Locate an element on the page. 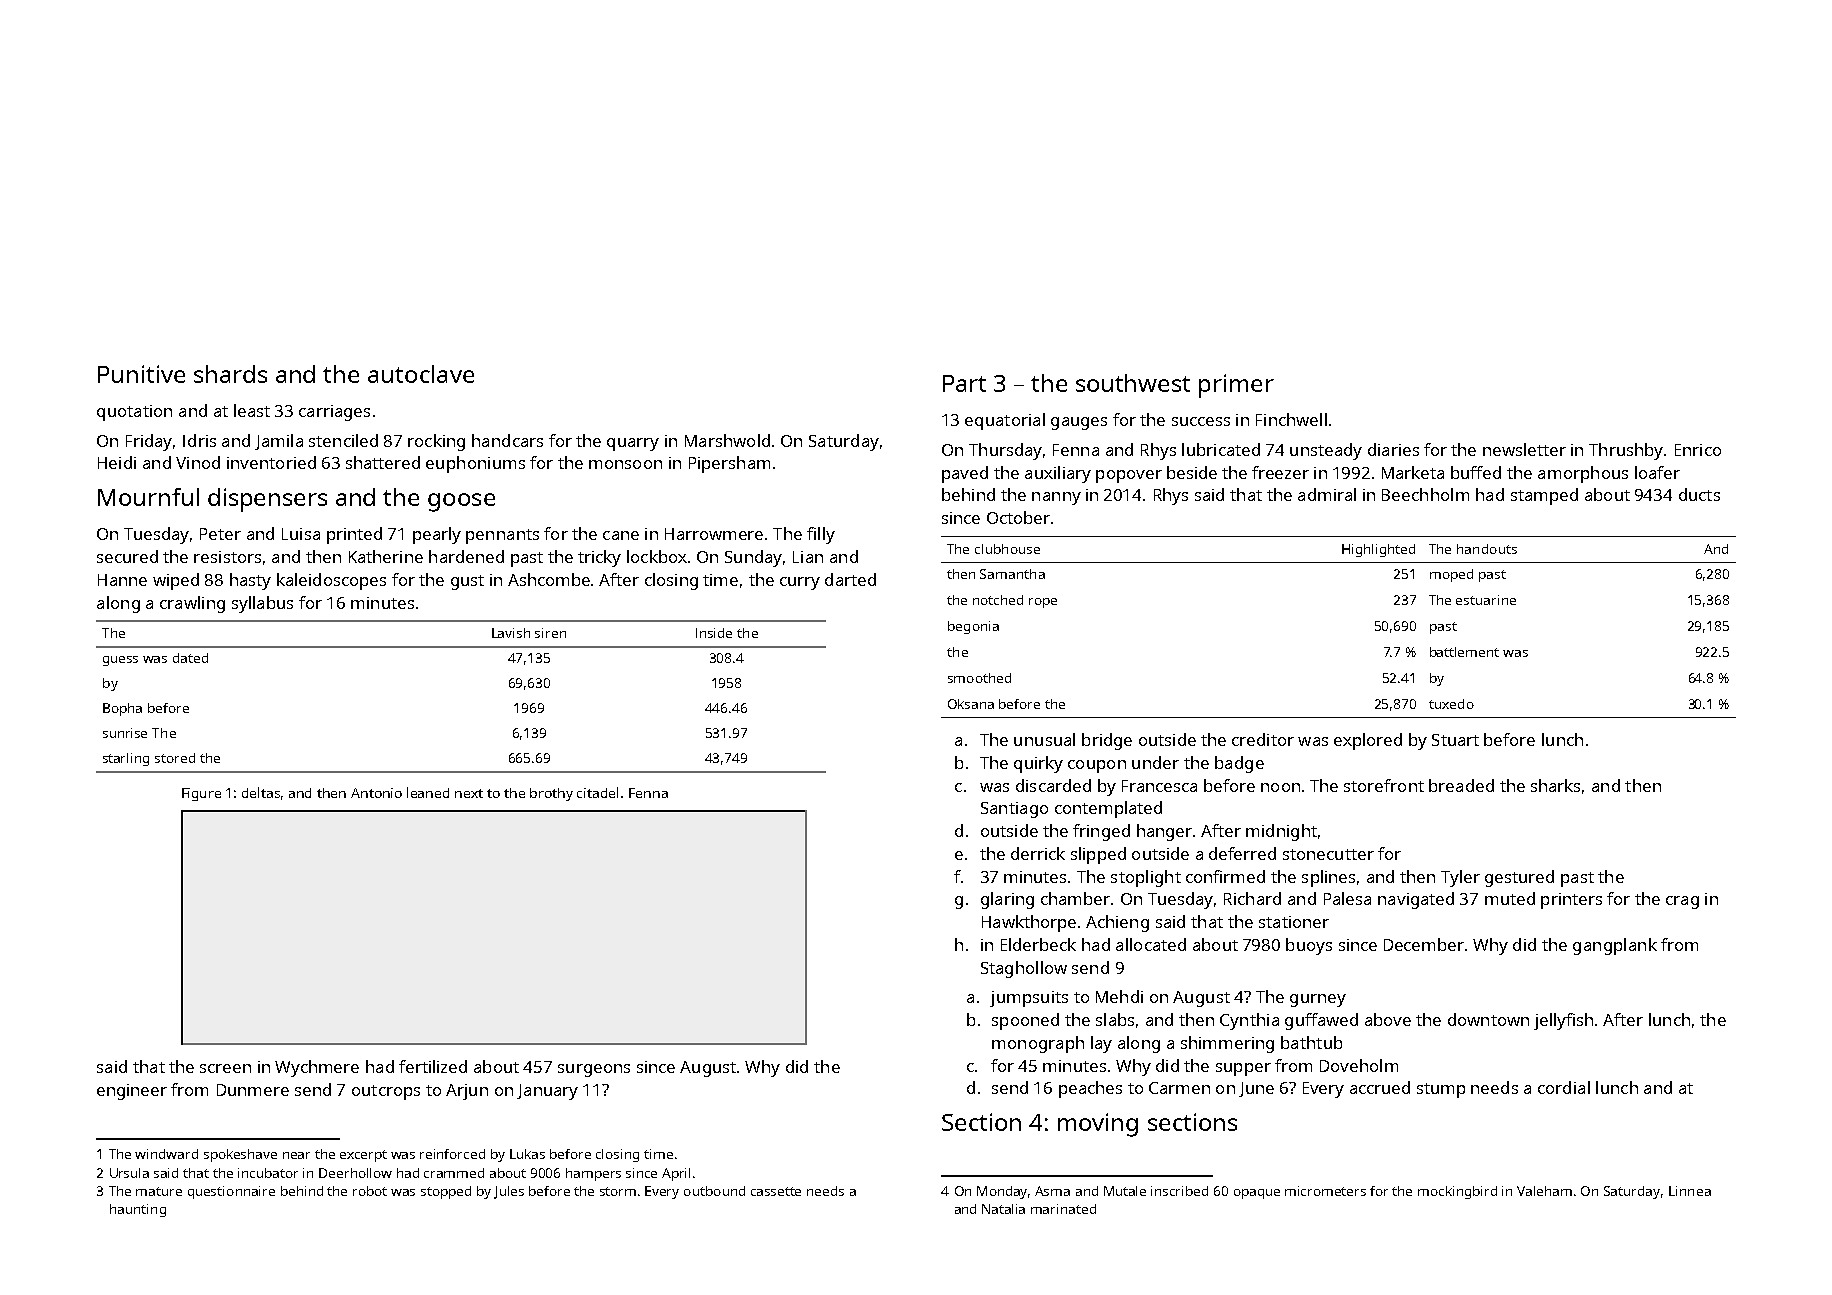 This image has width=1832, height=1295. Figure is located at coordinates (201, 794).
